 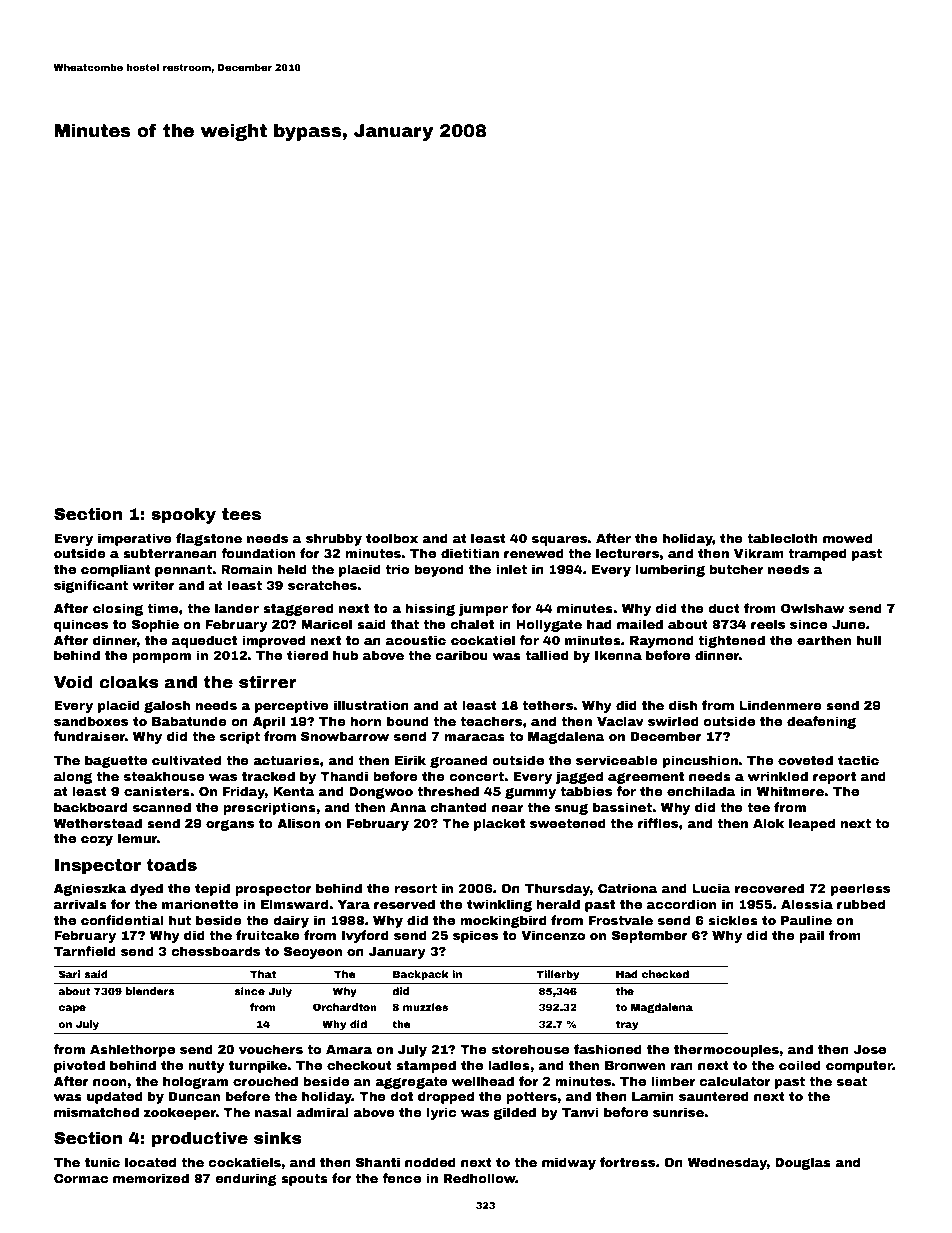 What do you see at coordinates (627, 553) in the document?
I see `lecturers` at bounding box center [627, 553].
